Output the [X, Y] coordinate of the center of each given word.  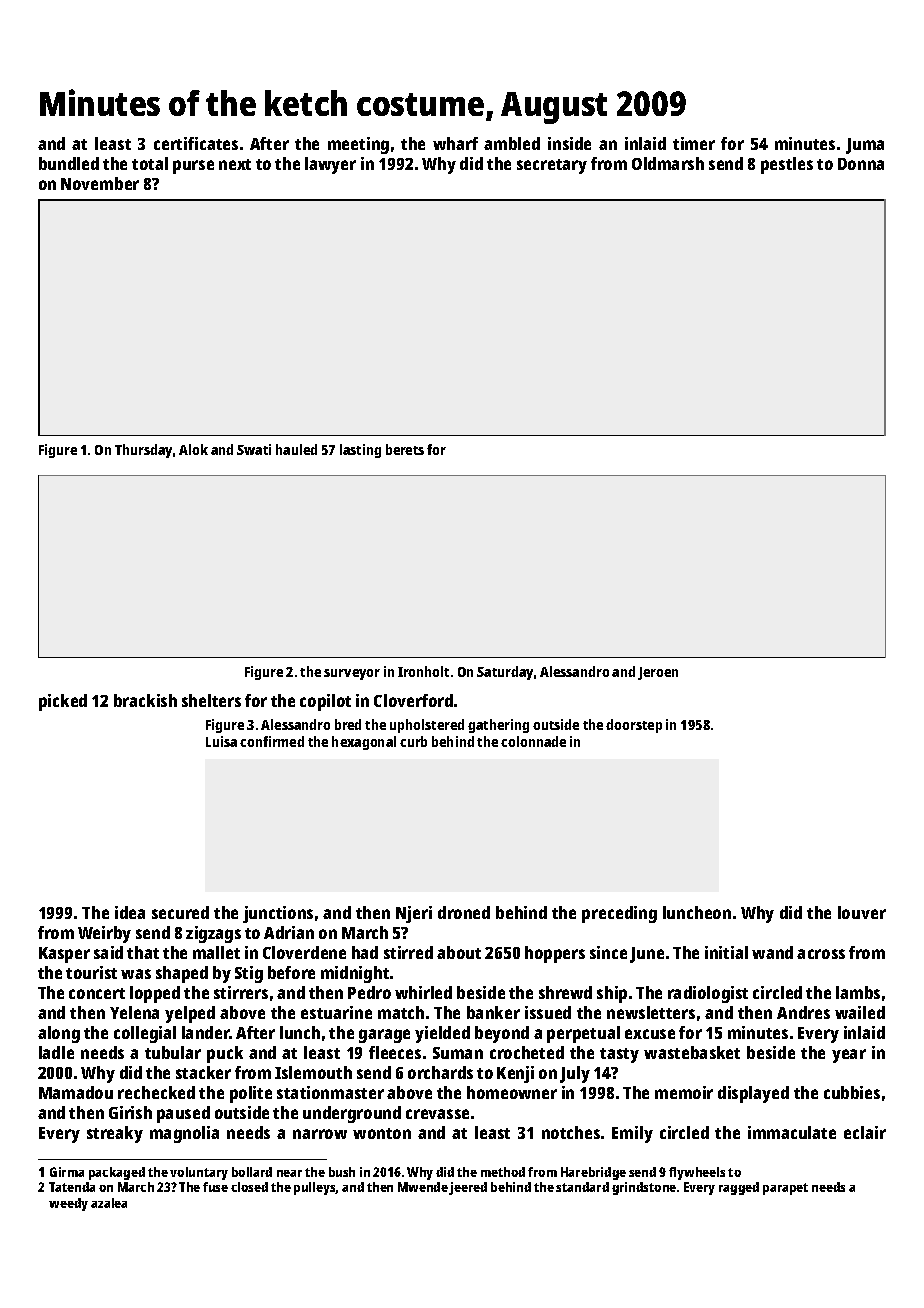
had [365, 952]
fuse [215, 1187]
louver [862, 912]
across [821, 954]
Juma [865, 146]
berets [405, 449]
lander [206, 1032]
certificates [196, 143]
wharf [455, 143]
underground [352, 1114]
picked [63, 702]
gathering [498, 726]
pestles [787, 165]
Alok [193, 449]
